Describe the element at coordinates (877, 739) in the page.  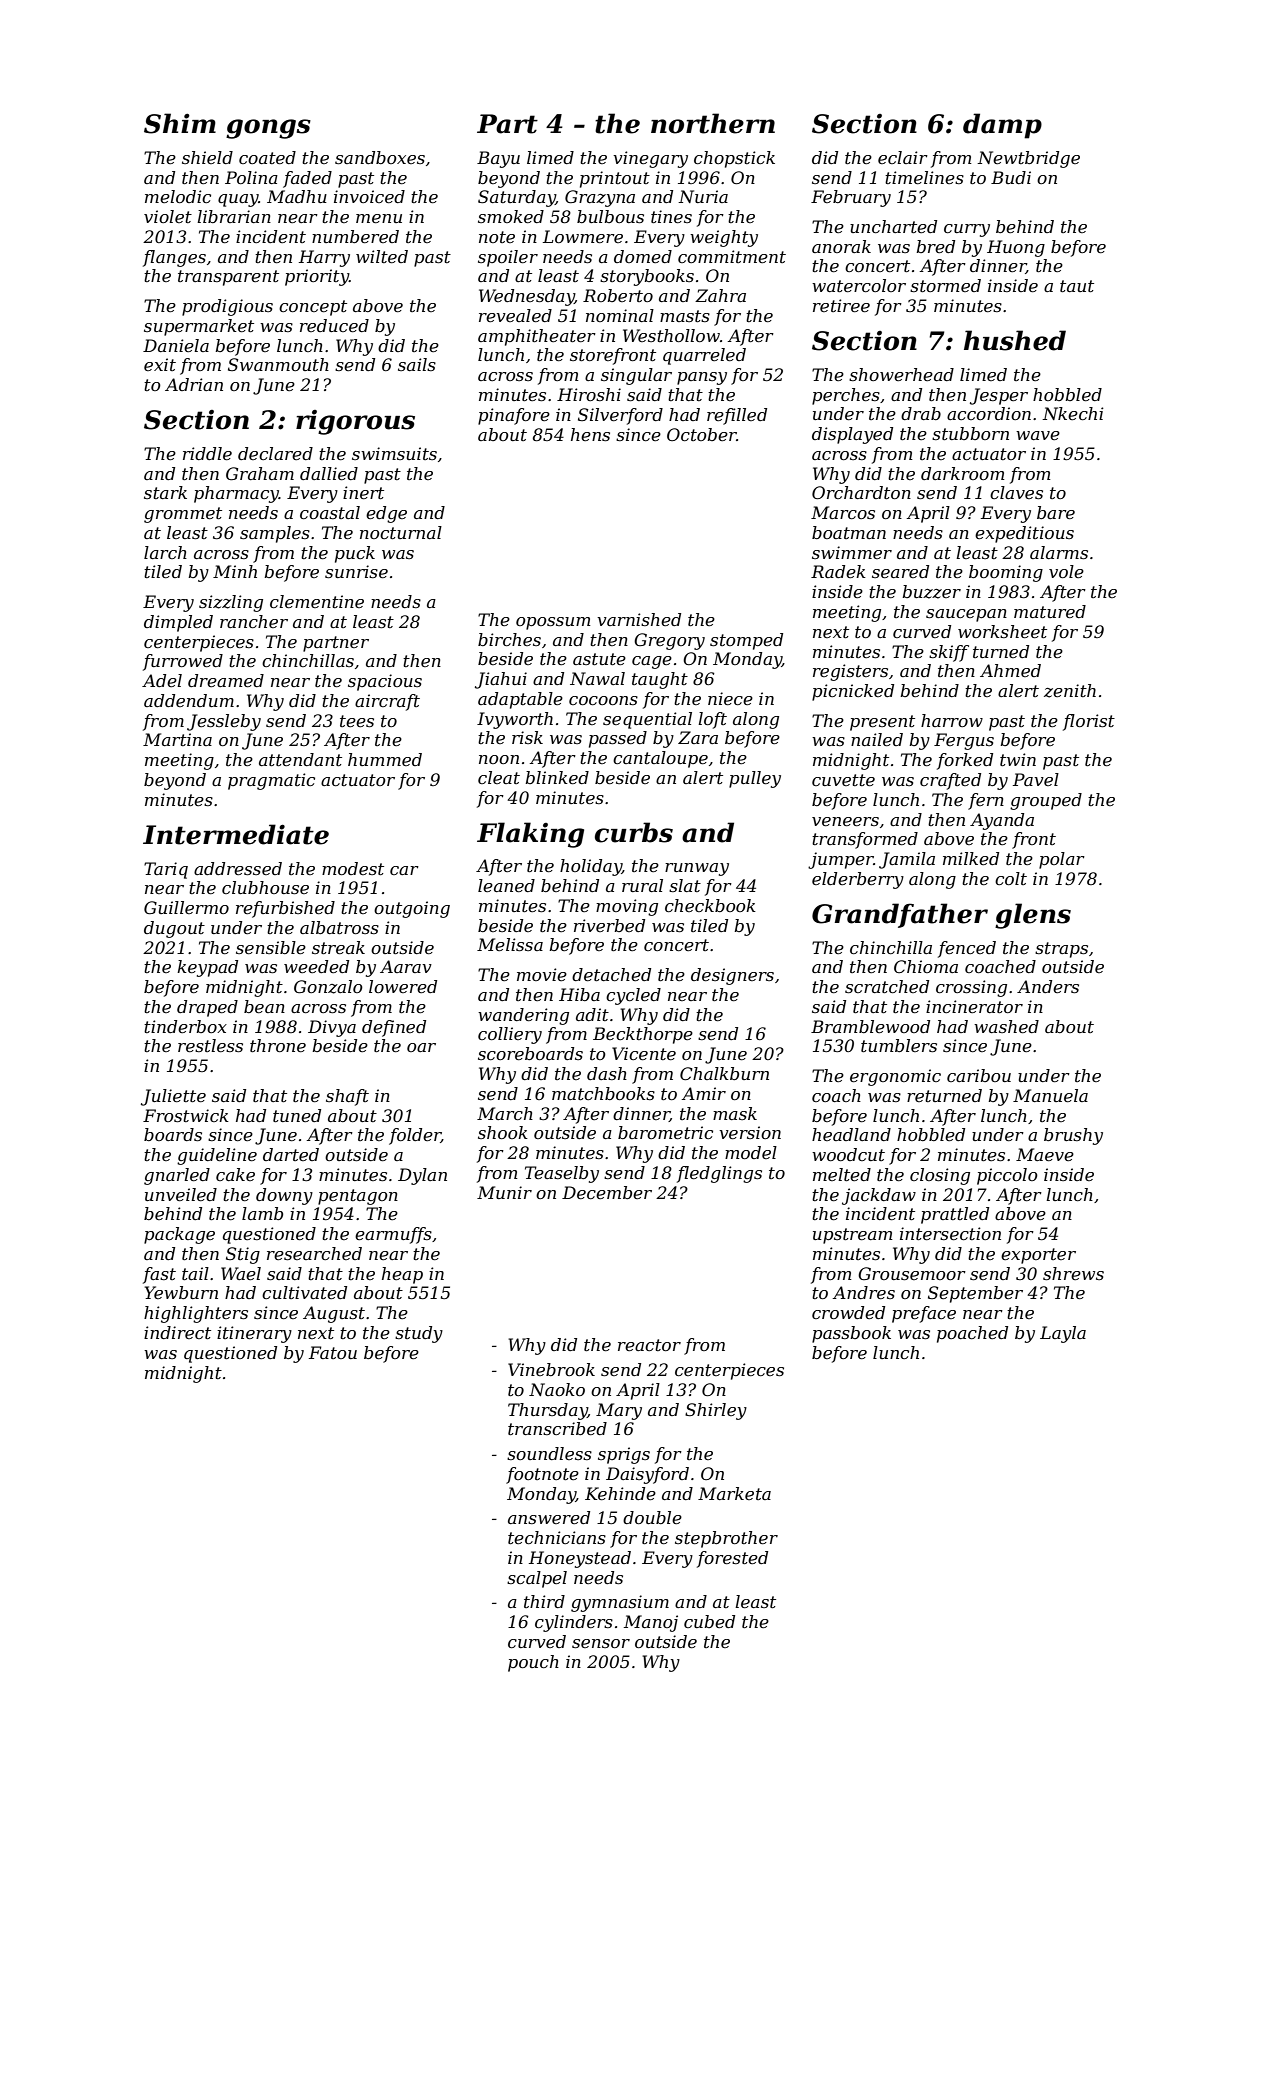
I see `nailed` at that location.
